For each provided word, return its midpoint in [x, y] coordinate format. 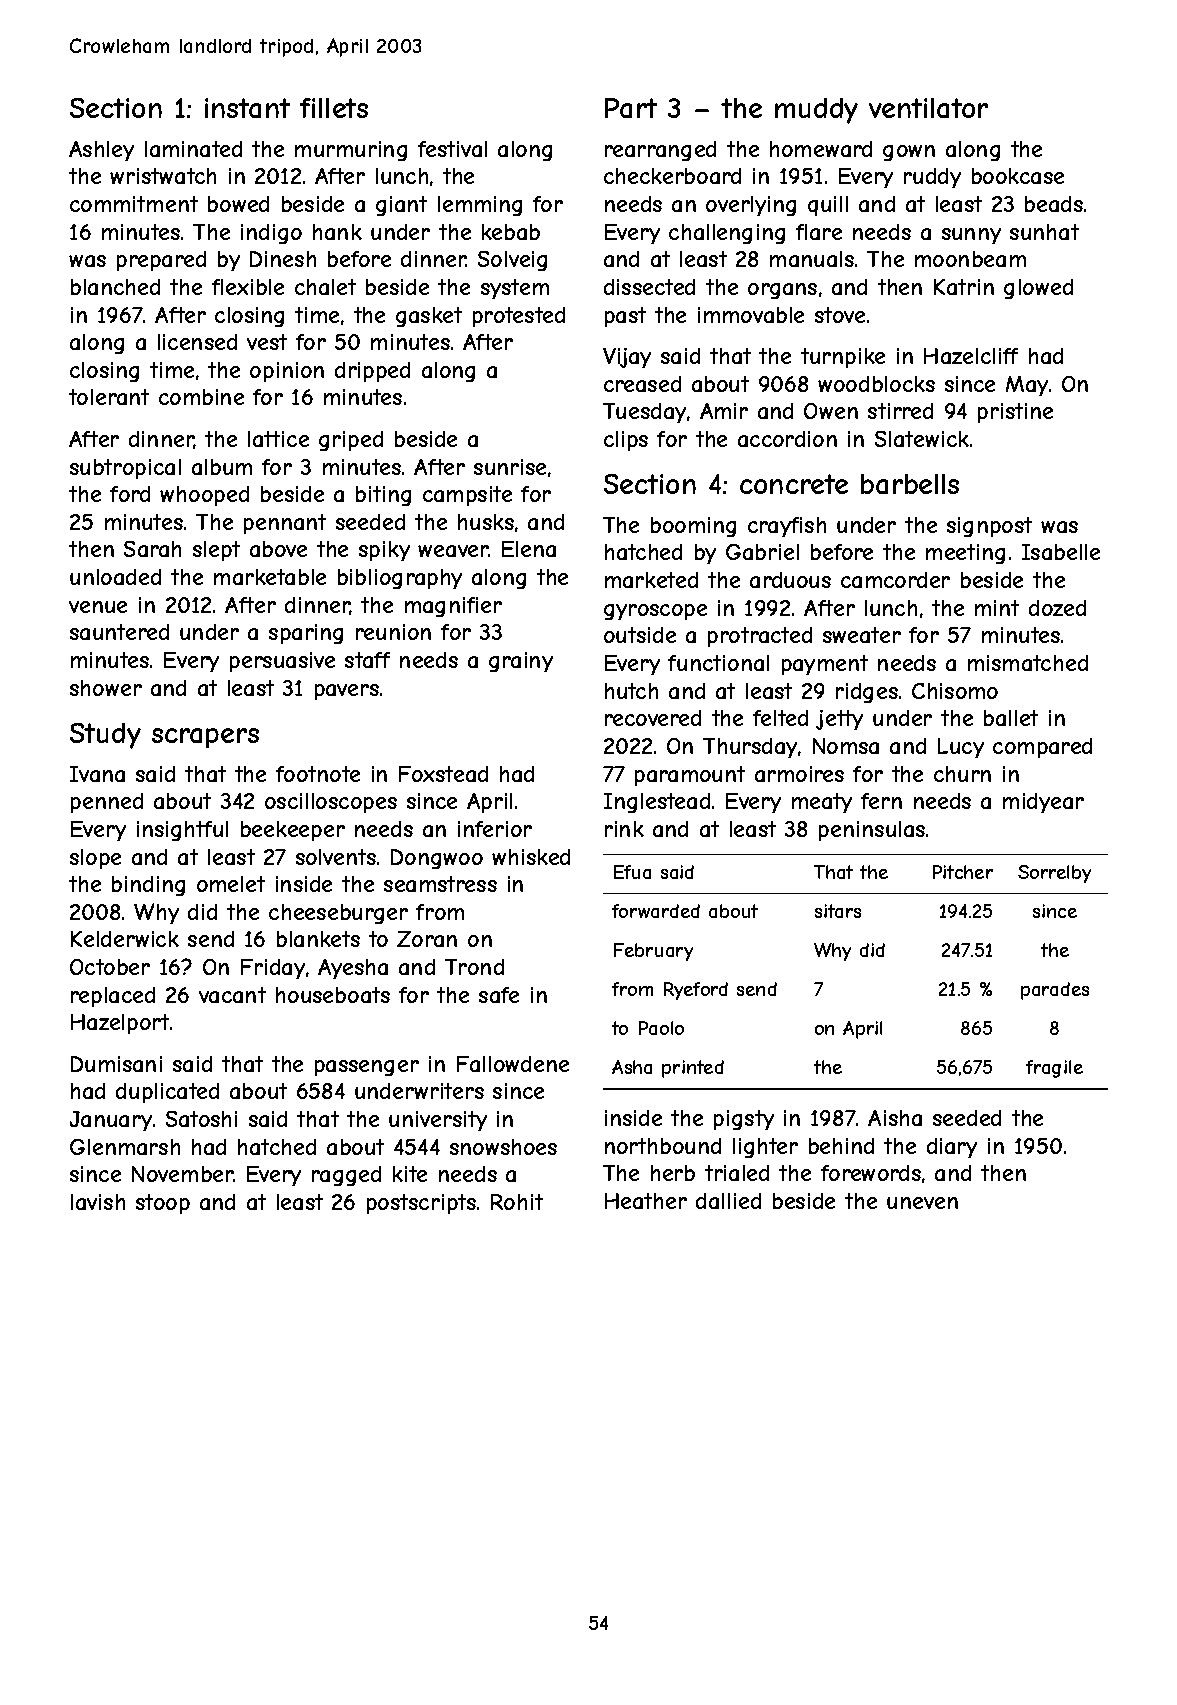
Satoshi [201, 1119]
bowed [238, 204]
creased [642, 384]
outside [640, 635]
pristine [1015, 413]
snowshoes [503, 1147]
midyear [1043, 803]
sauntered [119, 632]
